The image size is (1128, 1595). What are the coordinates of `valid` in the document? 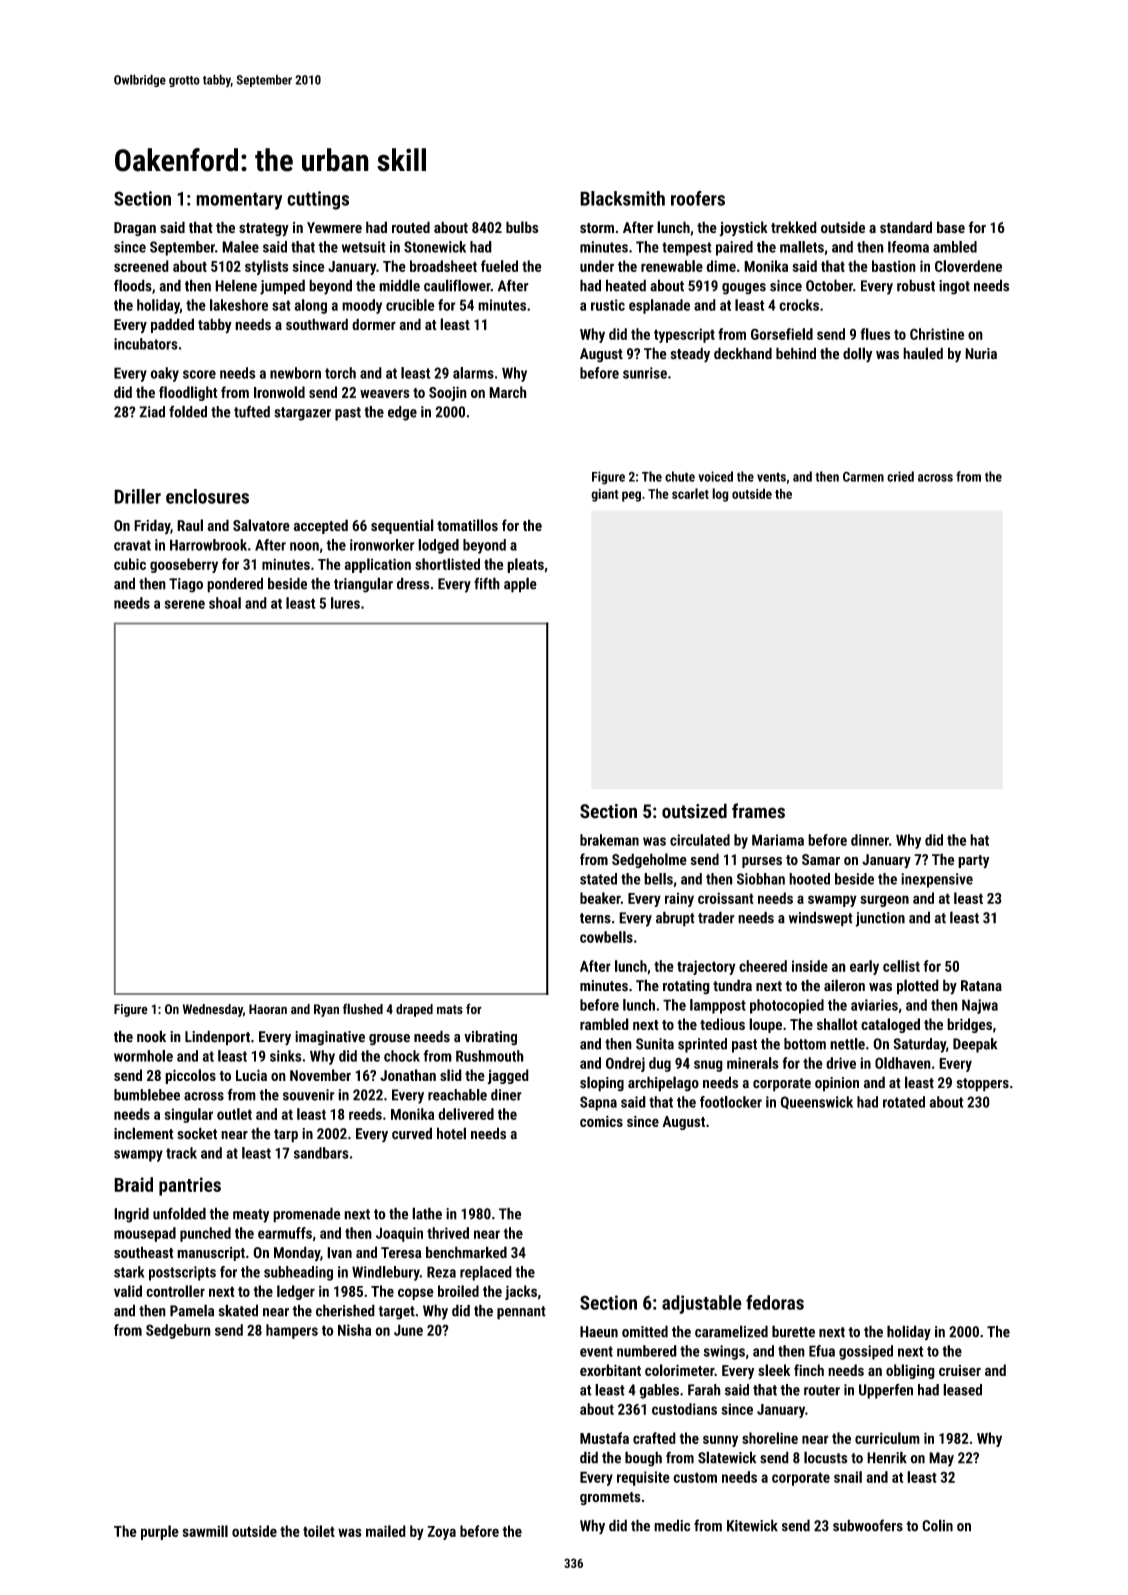 It's located at (128, 1291).
